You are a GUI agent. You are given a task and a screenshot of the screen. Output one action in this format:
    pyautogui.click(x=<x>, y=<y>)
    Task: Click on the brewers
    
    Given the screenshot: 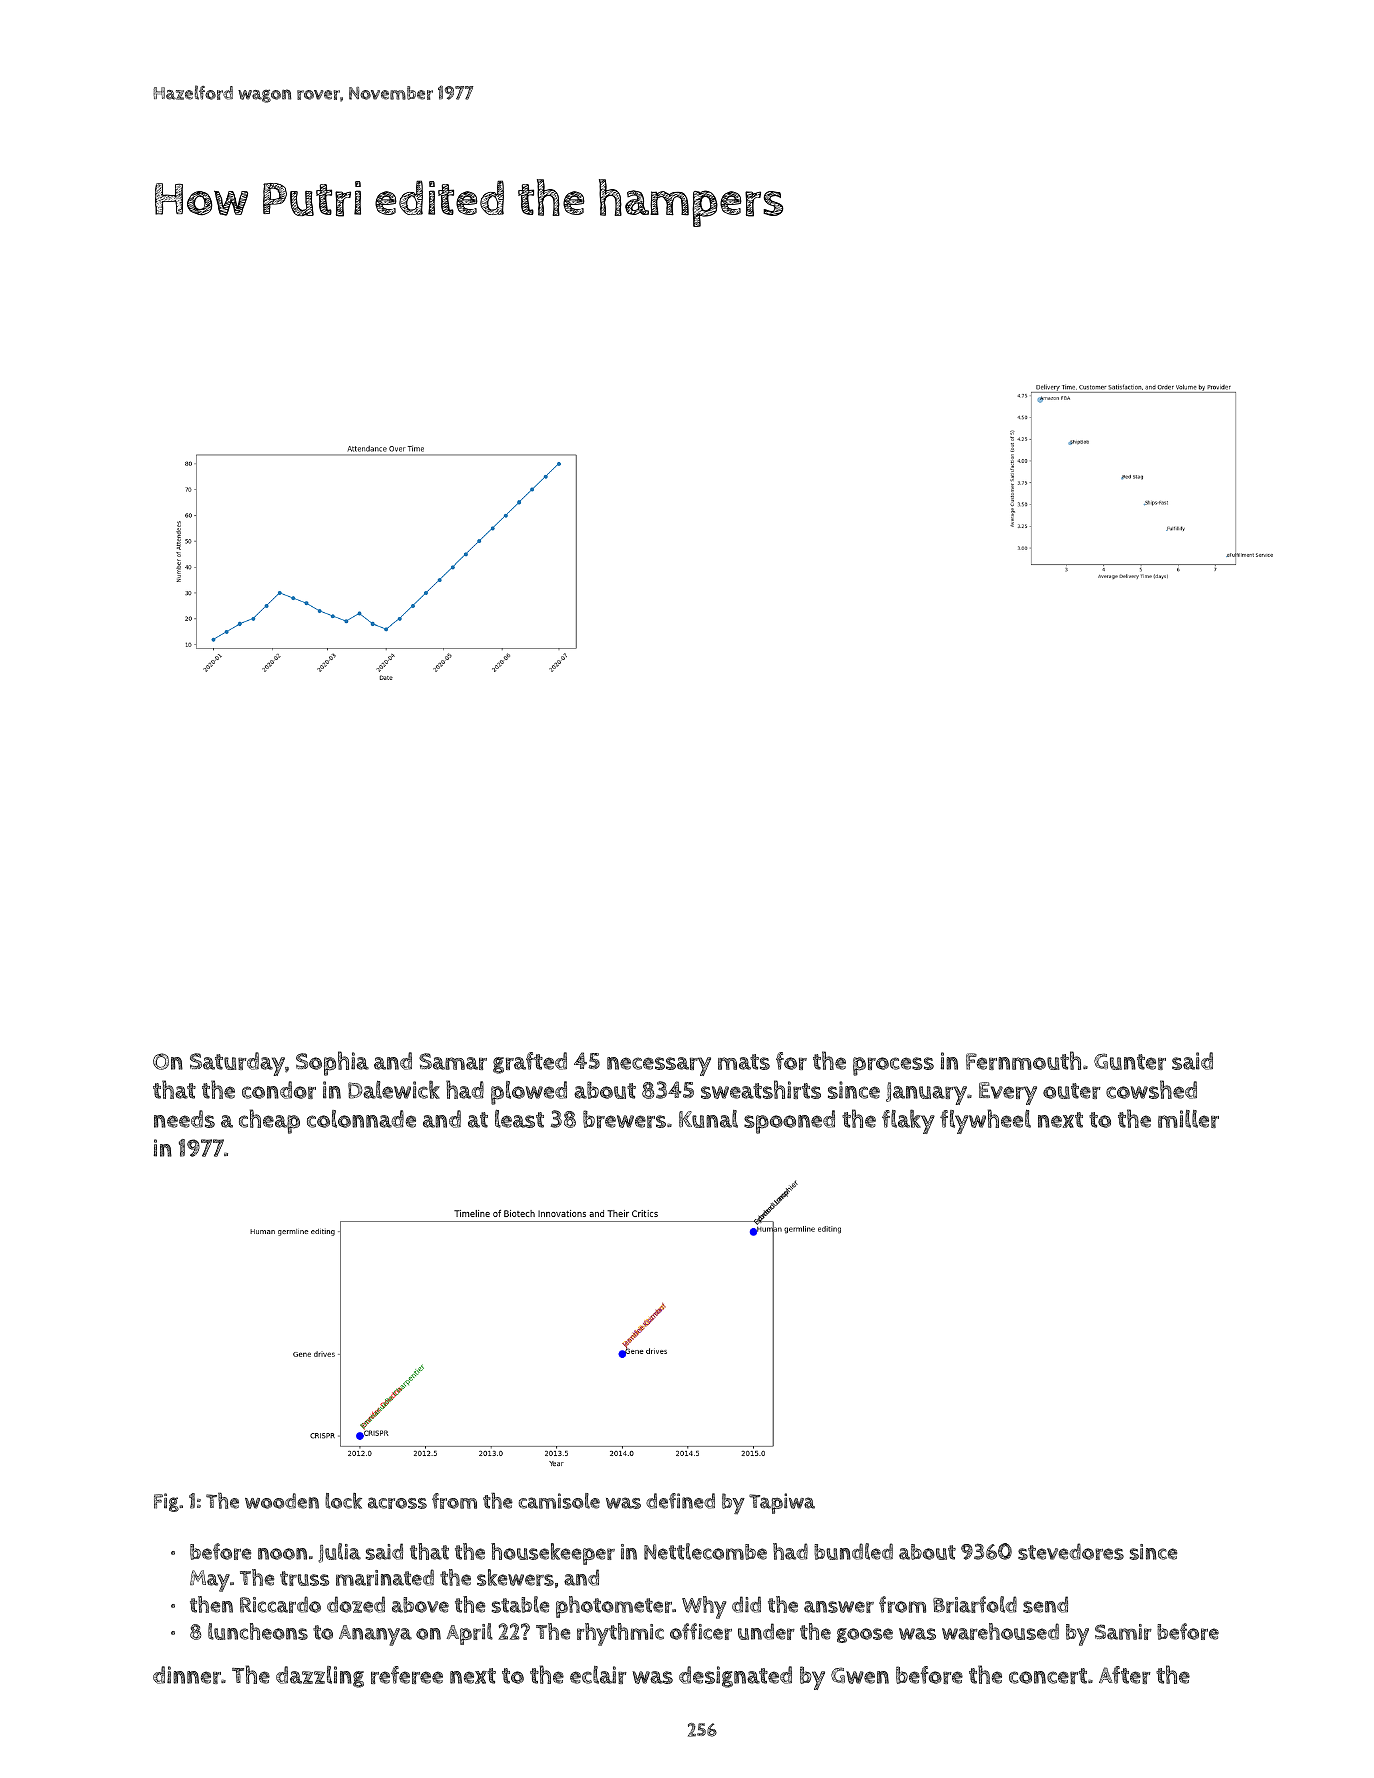 What is the action you would take?
    pyautogui.click(x=624, y=1119)
